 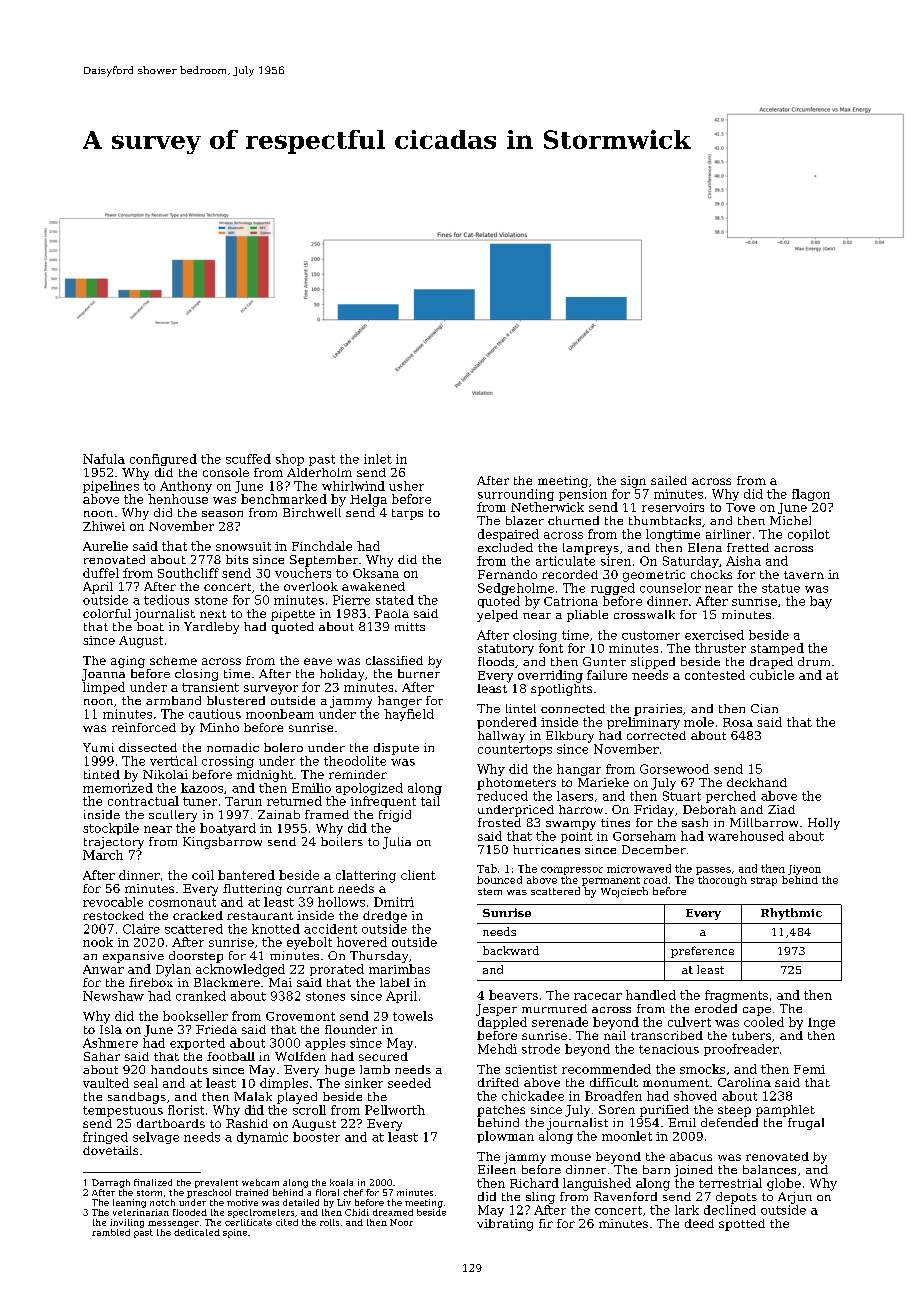 What do you see at coordinates (173, 761) in the document?
I see `vertical` at bounding box center [173, 761].
